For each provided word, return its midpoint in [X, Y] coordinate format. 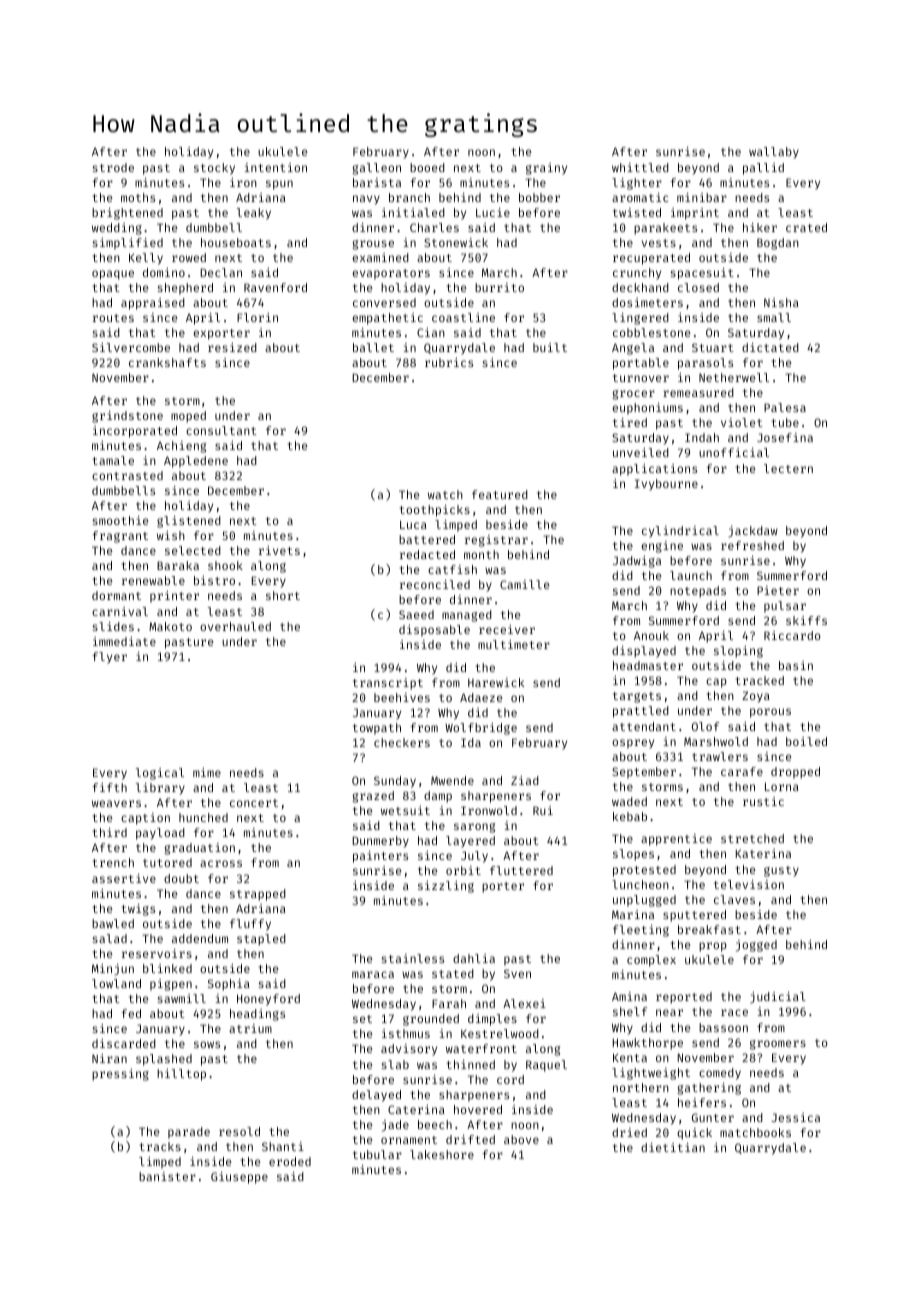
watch [445, 494]
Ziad [525, 780]
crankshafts [167, 362]
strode [113, 167]
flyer [109, 658]
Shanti [283, 1146]
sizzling [446, 887]
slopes [633, 855]
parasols [705, 364]
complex [651, 961]
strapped [258, 895]
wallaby [774, 153]
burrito [499, 287]
